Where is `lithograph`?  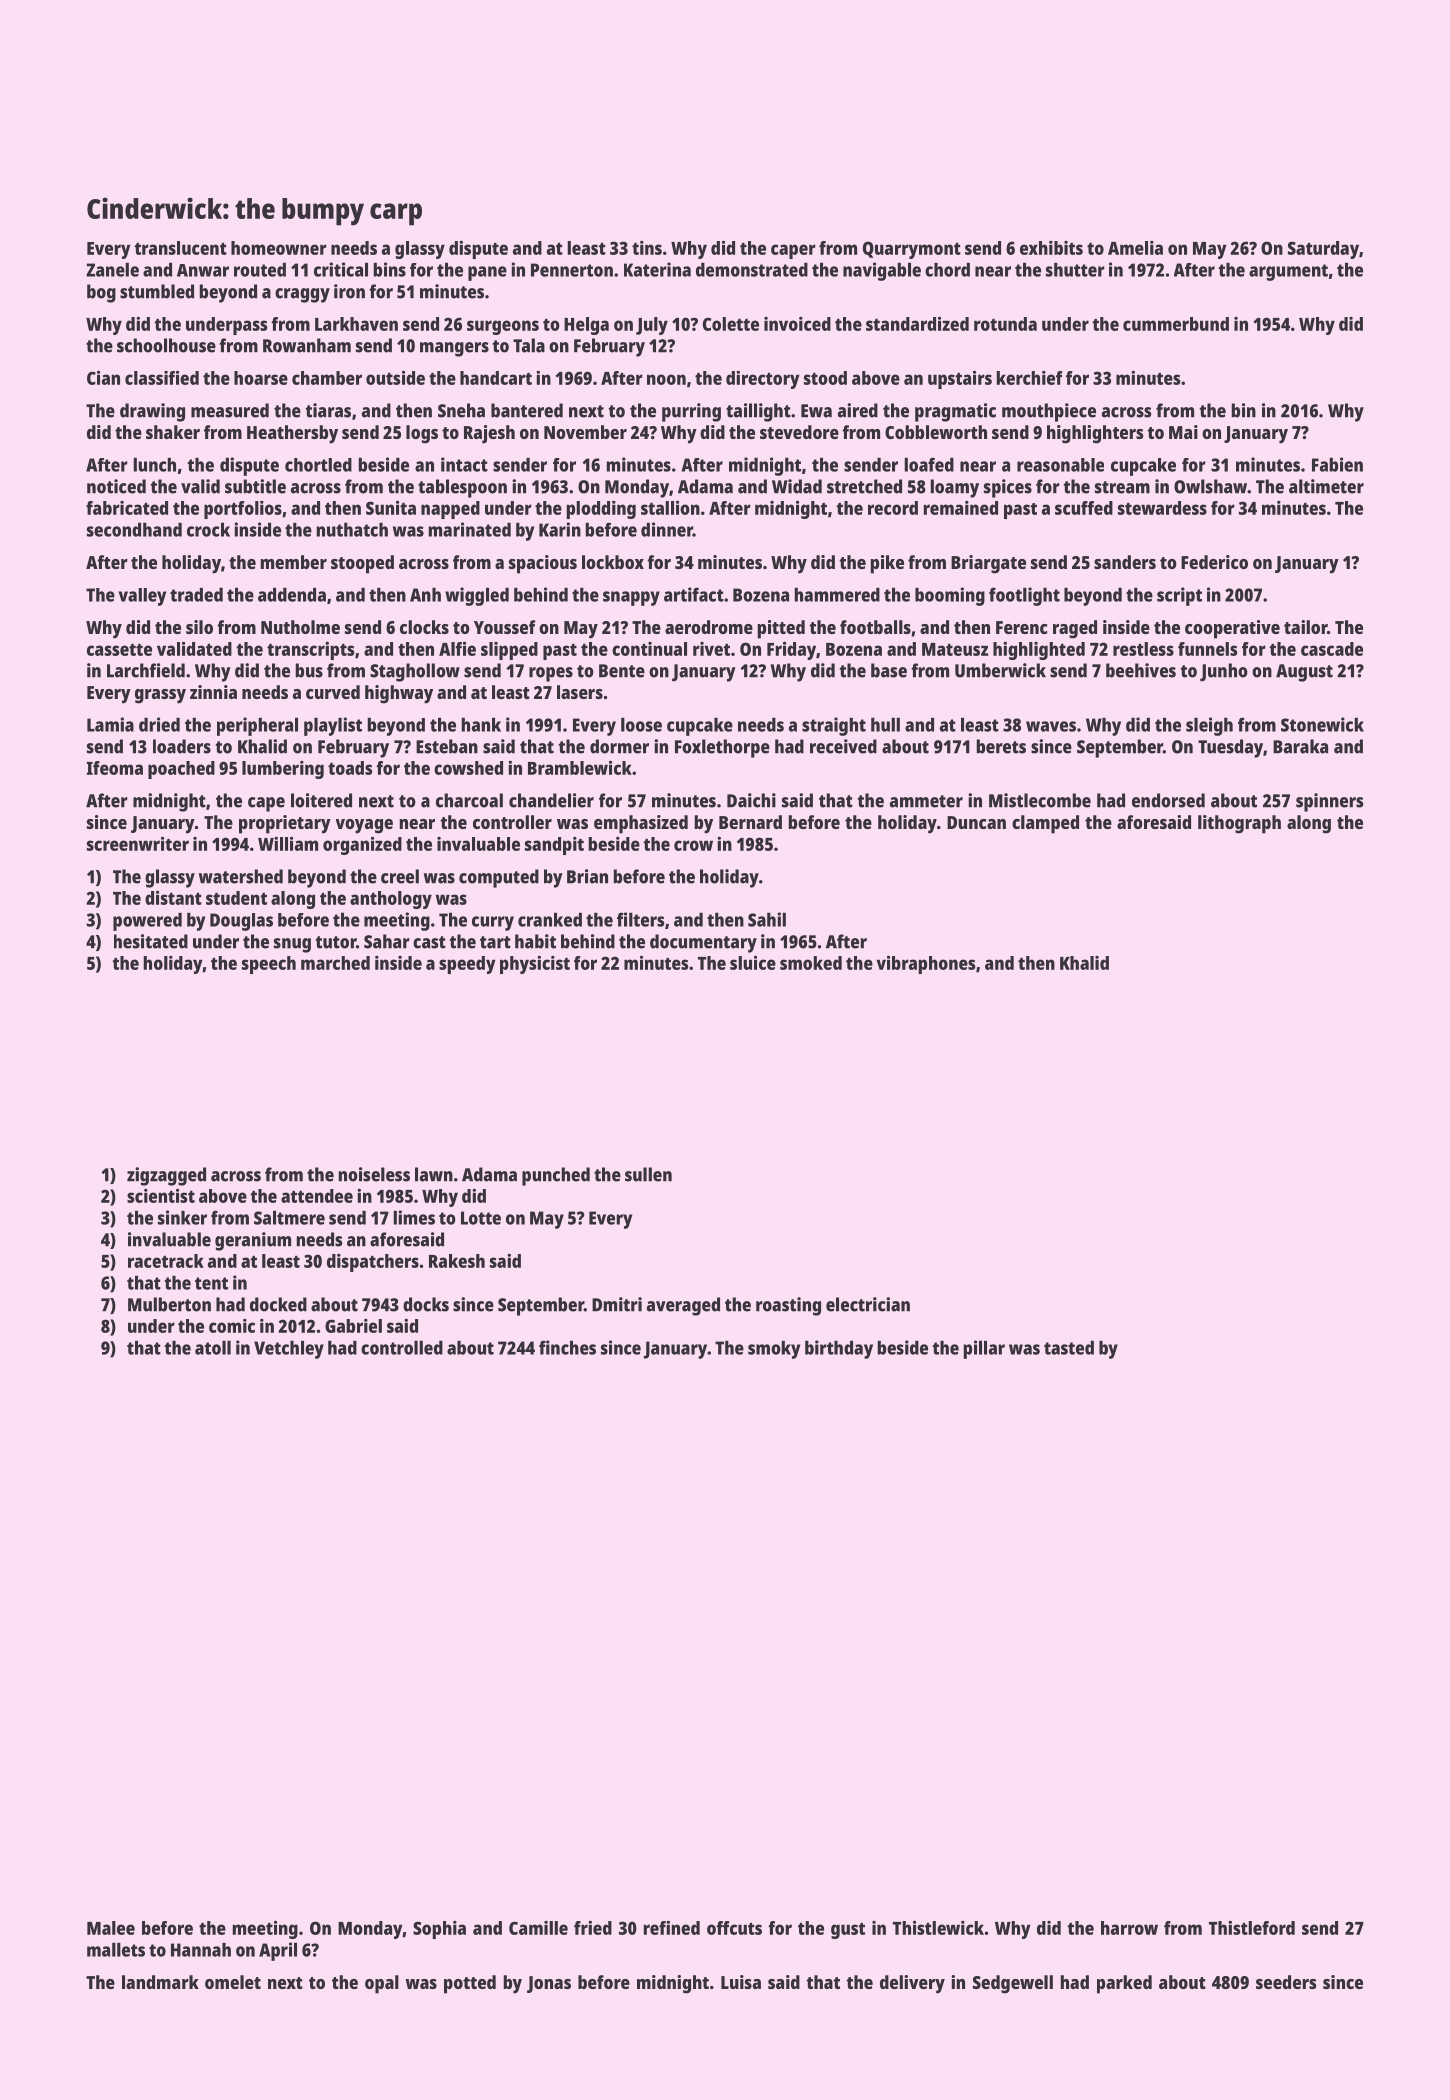
lithograph is located at coordinates (1239, 824).
